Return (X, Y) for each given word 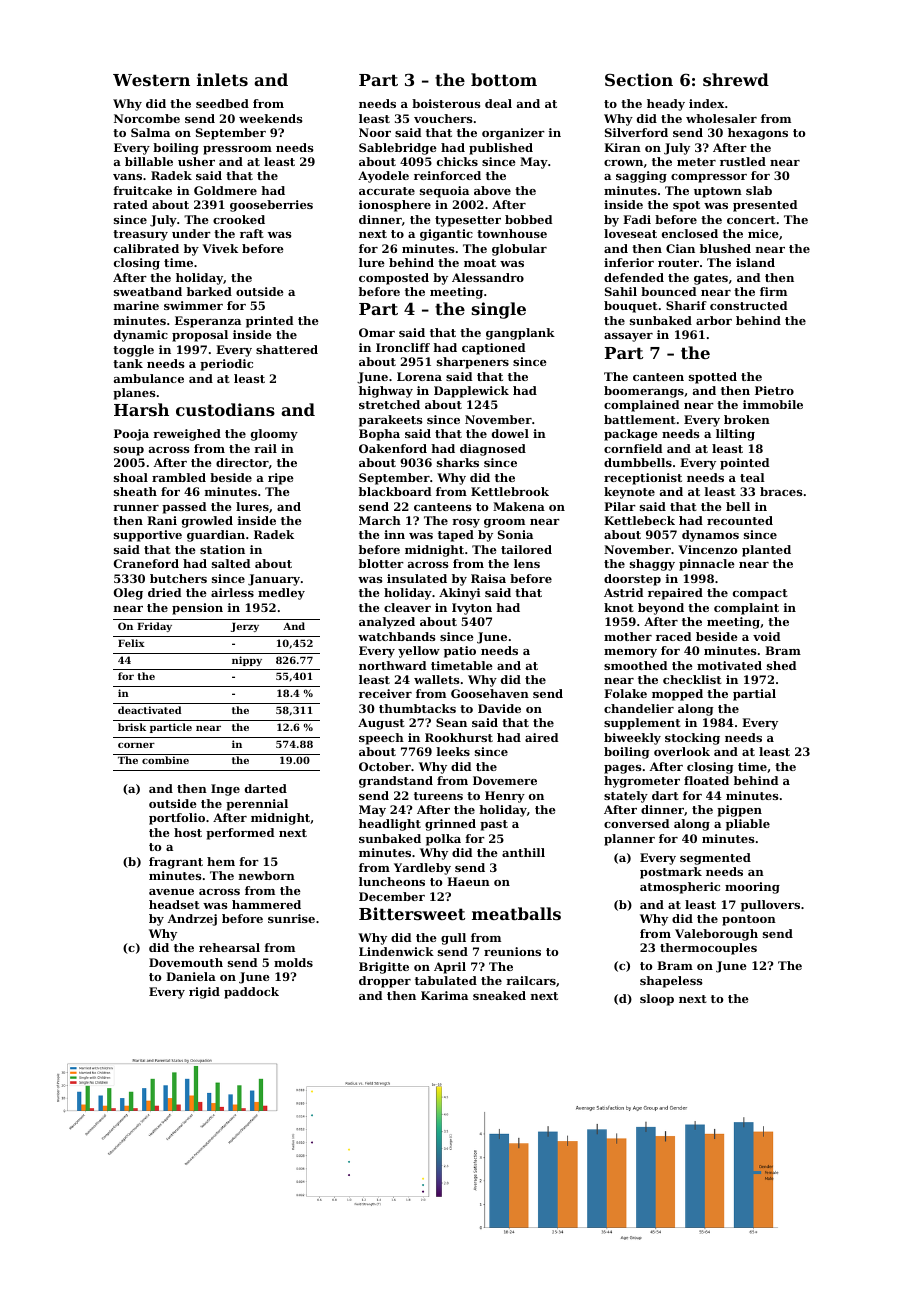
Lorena (419, 376)
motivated (729, 665)
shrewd (736, 79)
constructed (748, 305)
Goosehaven (490, 693)
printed (269, 322)
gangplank (520, 334)
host (188, 832)
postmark (671, 873)
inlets (222, 79)
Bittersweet (412, 913)
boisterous (446, 103)
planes (134, 394)
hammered (266, 904)
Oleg (128, 594)
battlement (640, 419)
